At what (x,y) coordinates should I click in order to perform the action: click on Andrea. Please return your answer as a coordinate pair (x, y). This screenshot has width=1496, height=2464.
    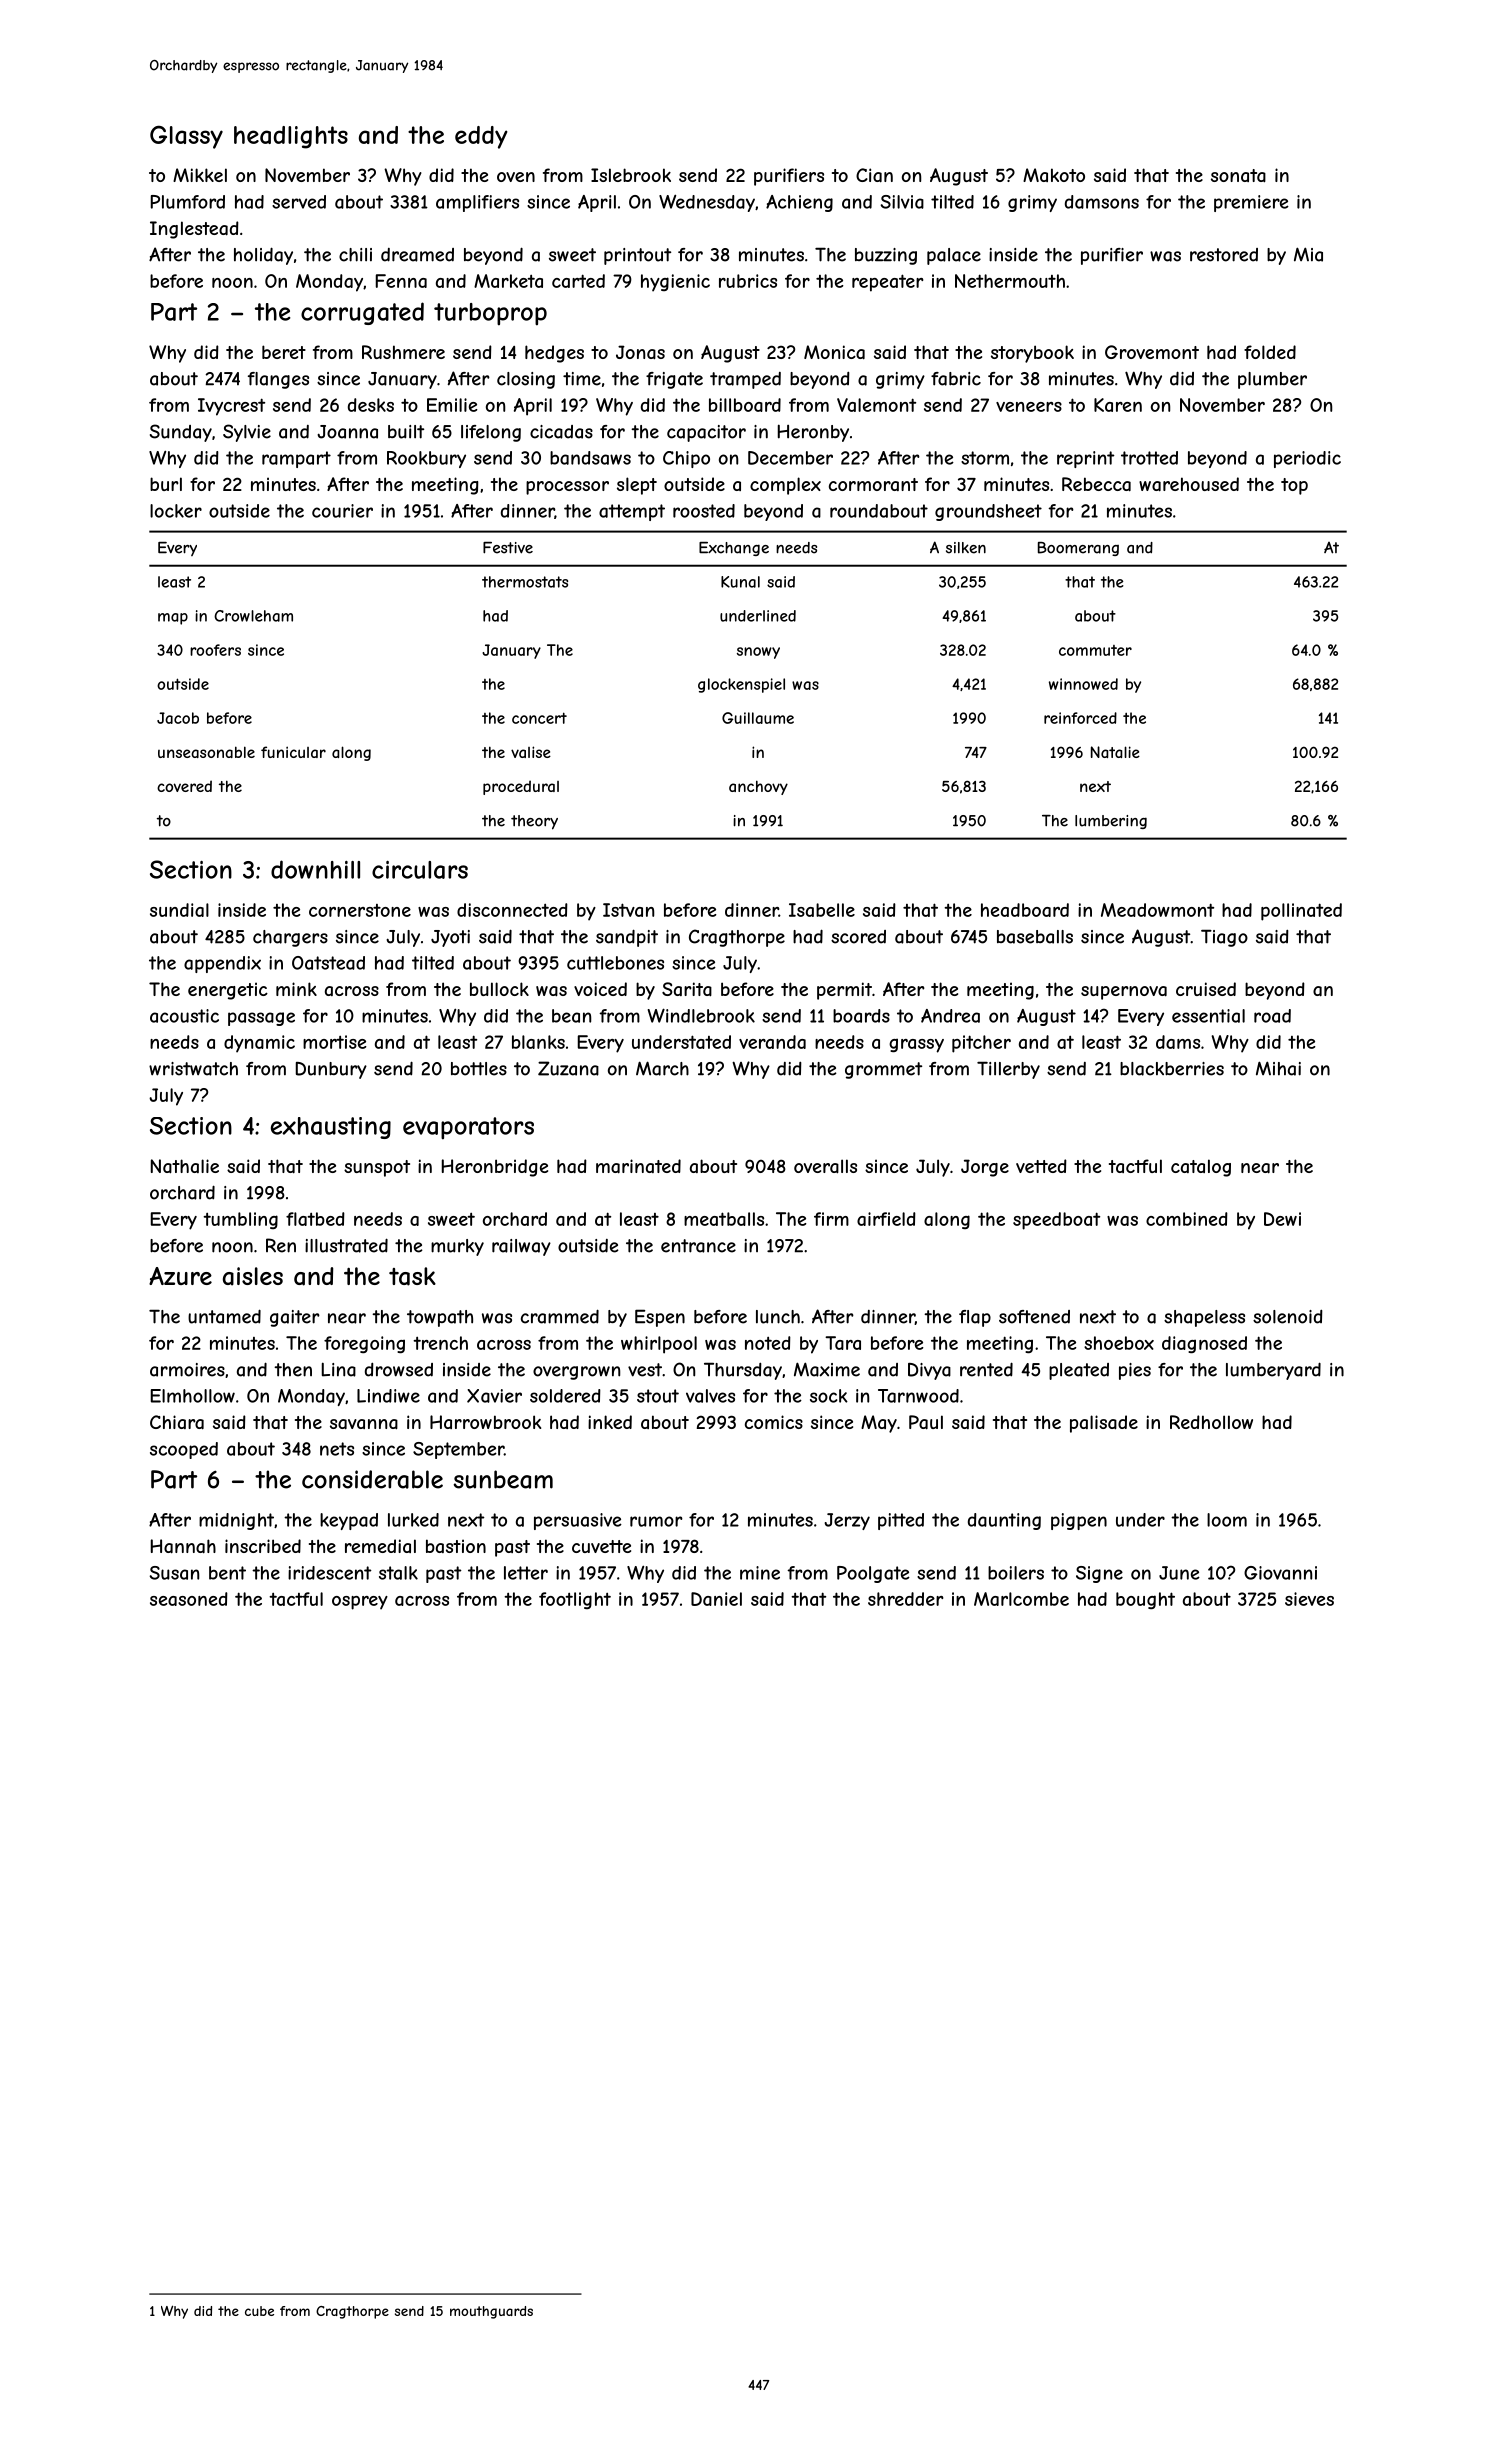
    Looking at the image, I should click on (950, 1016).
